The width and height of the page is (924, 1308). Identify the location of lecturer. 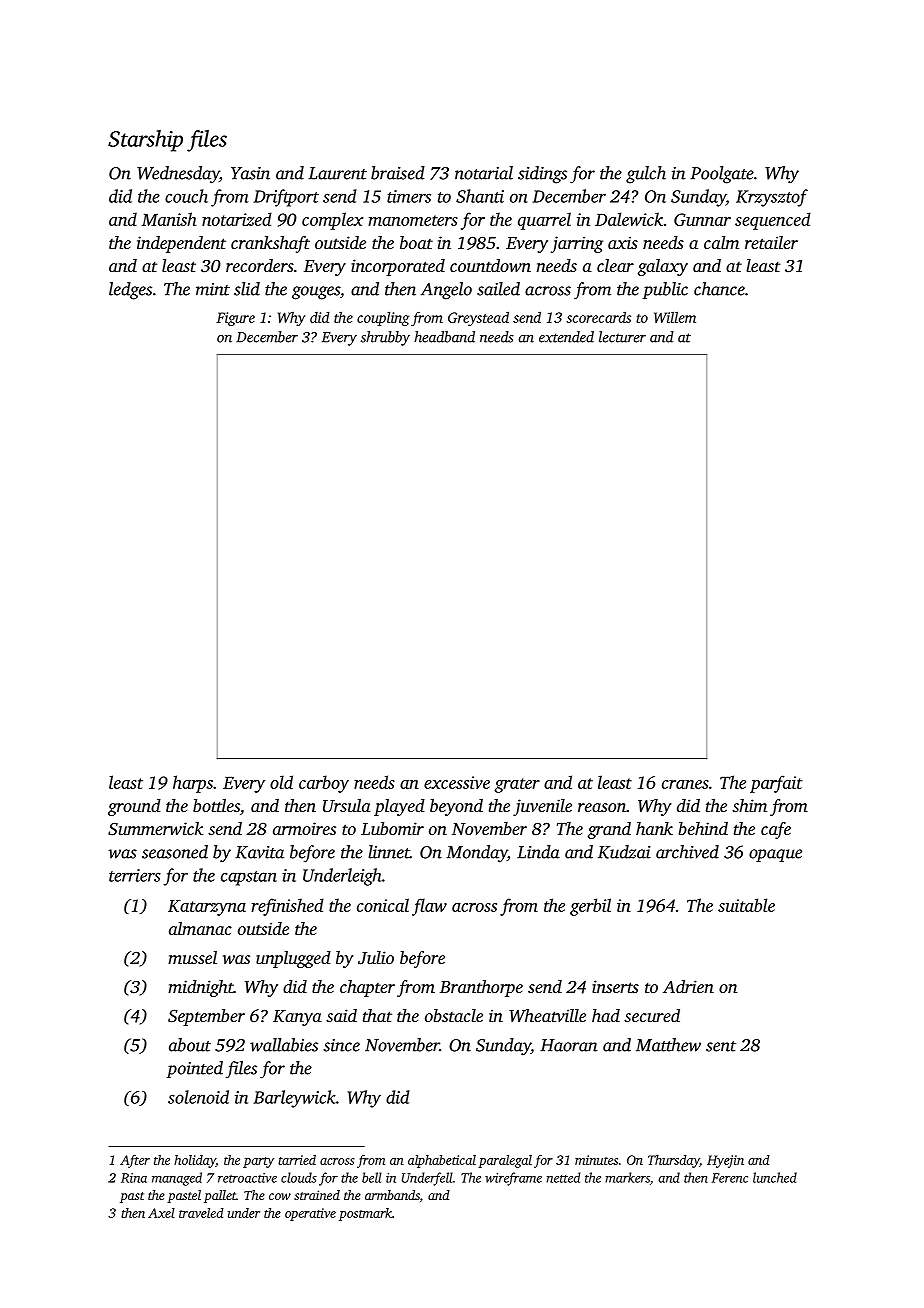
(622, 337).
